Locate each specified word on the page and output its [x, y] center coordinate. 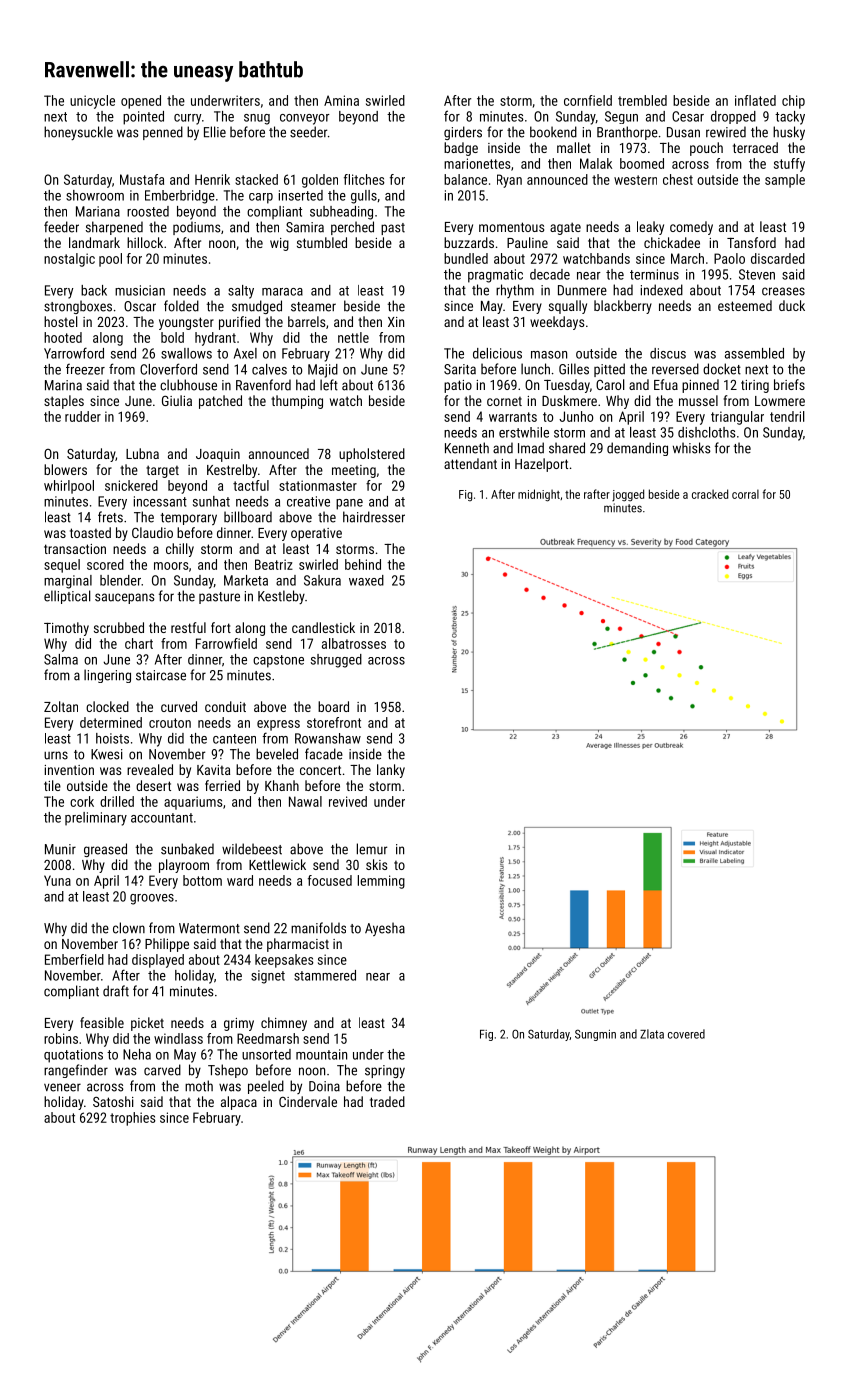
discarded [778, 258]
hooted [63, 337]
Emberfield [74, 959]
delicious [497, 353]
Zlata [652, 1034]
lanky [391, 771]
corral [745, 494]
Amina [341, 100]
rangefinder [76, 1071]
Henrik [212, 179]
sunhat [211, 501]
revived [348, 801]
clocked [107, 706]
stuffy [789, 165]
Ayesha [385, 929]
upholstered [372, 455]
